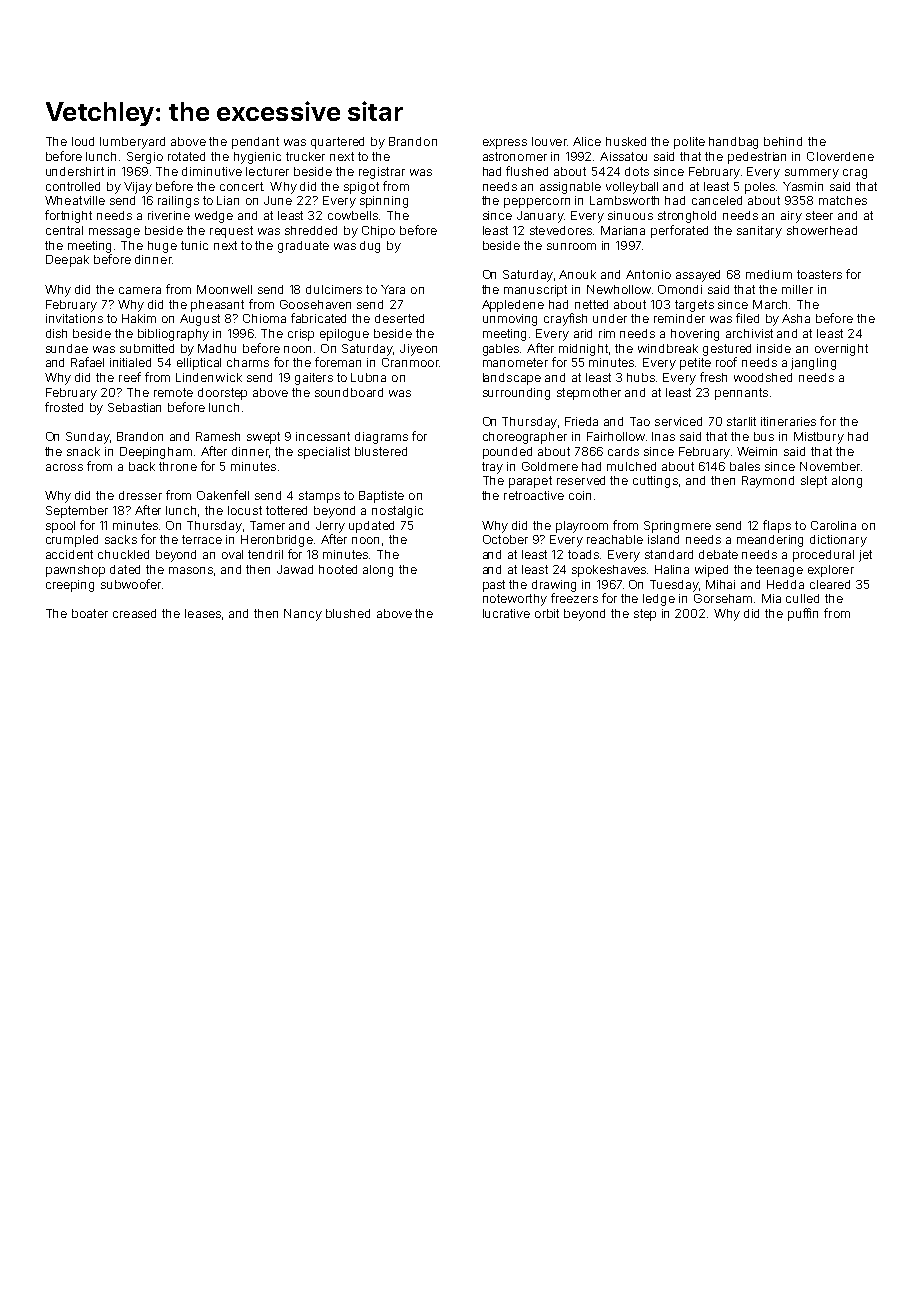  Describe the element at coordinates (727, 350) in the screenshot. I see `gestured` at that location.
